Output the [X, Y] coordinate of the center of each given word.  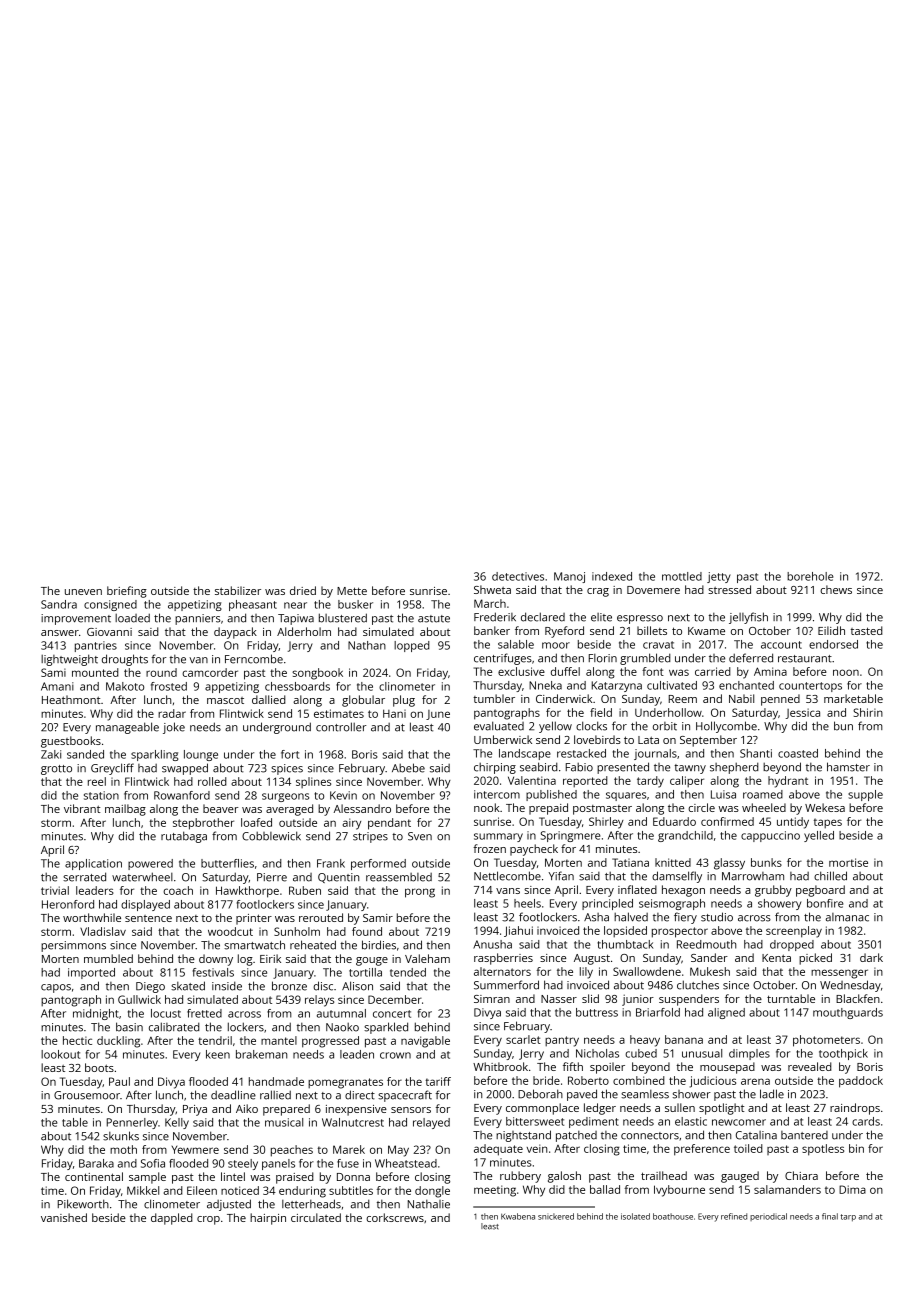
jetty [719, 577]
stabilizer [238, 590]
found [367, 931]
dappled [172, 1219]
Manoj [569, 577]
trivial [55, 890]
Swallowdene [647, 971]
